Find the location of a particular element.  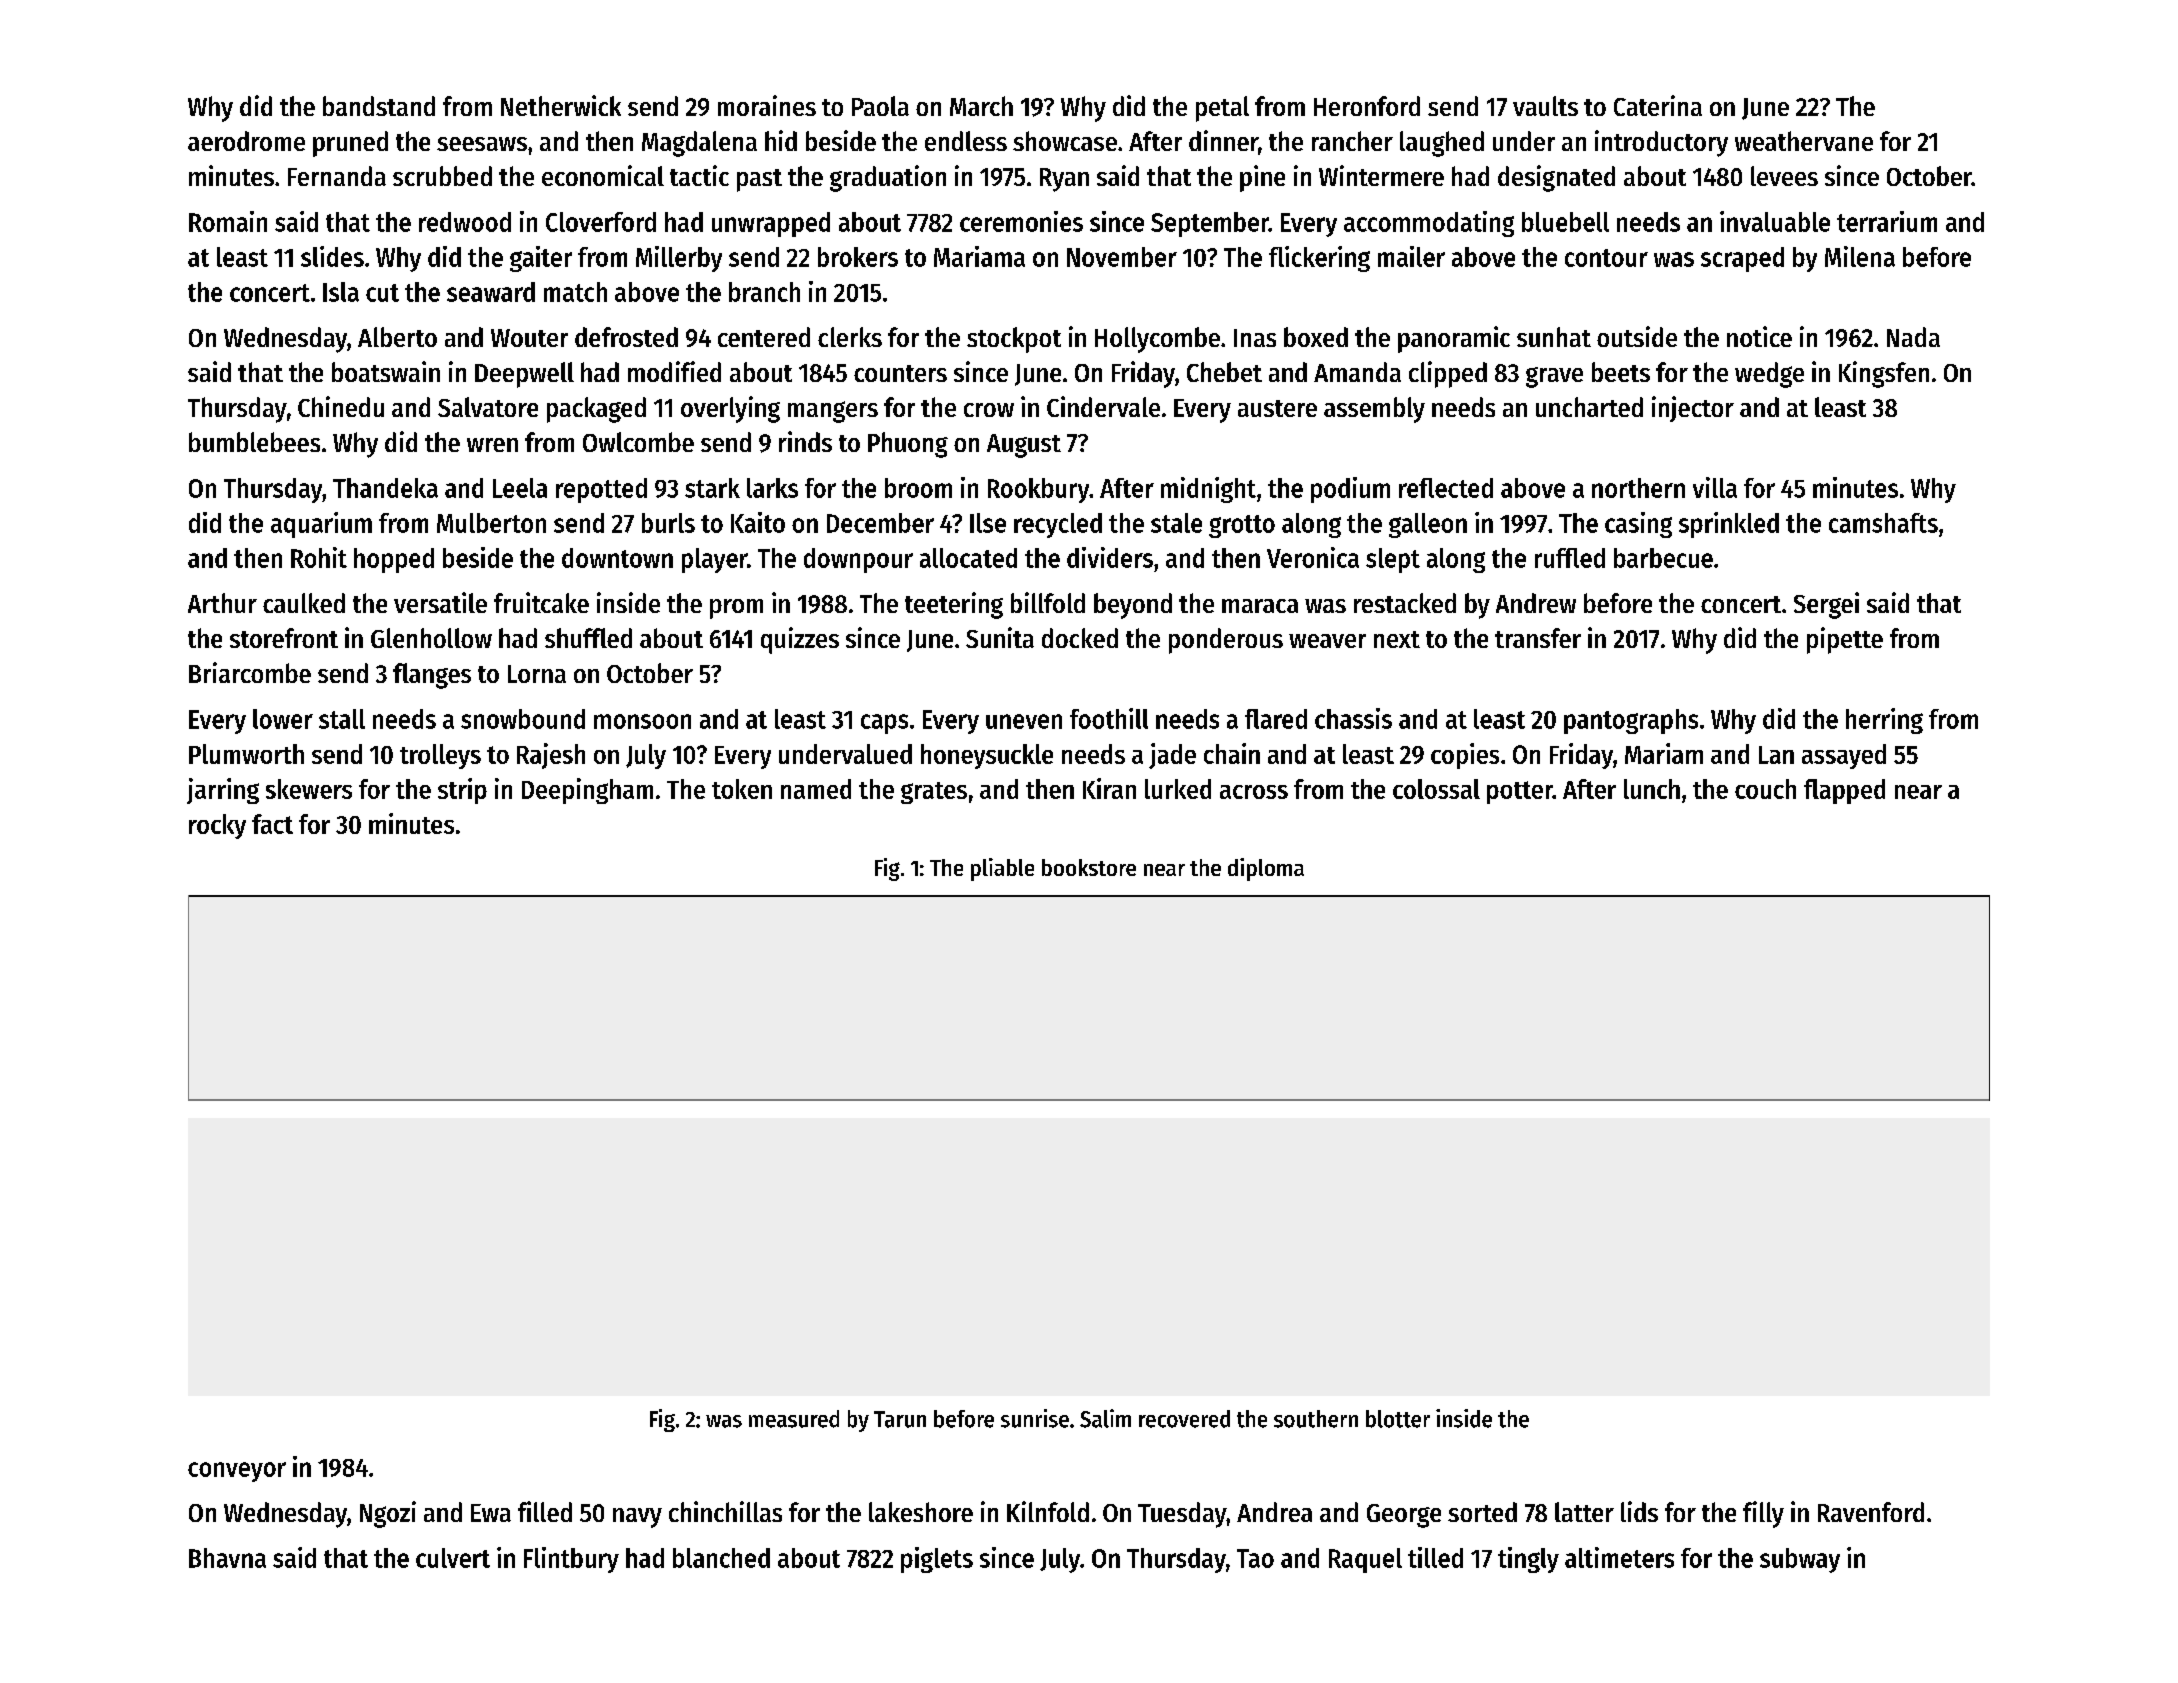

podium is located at coordinates (1350, 490).
